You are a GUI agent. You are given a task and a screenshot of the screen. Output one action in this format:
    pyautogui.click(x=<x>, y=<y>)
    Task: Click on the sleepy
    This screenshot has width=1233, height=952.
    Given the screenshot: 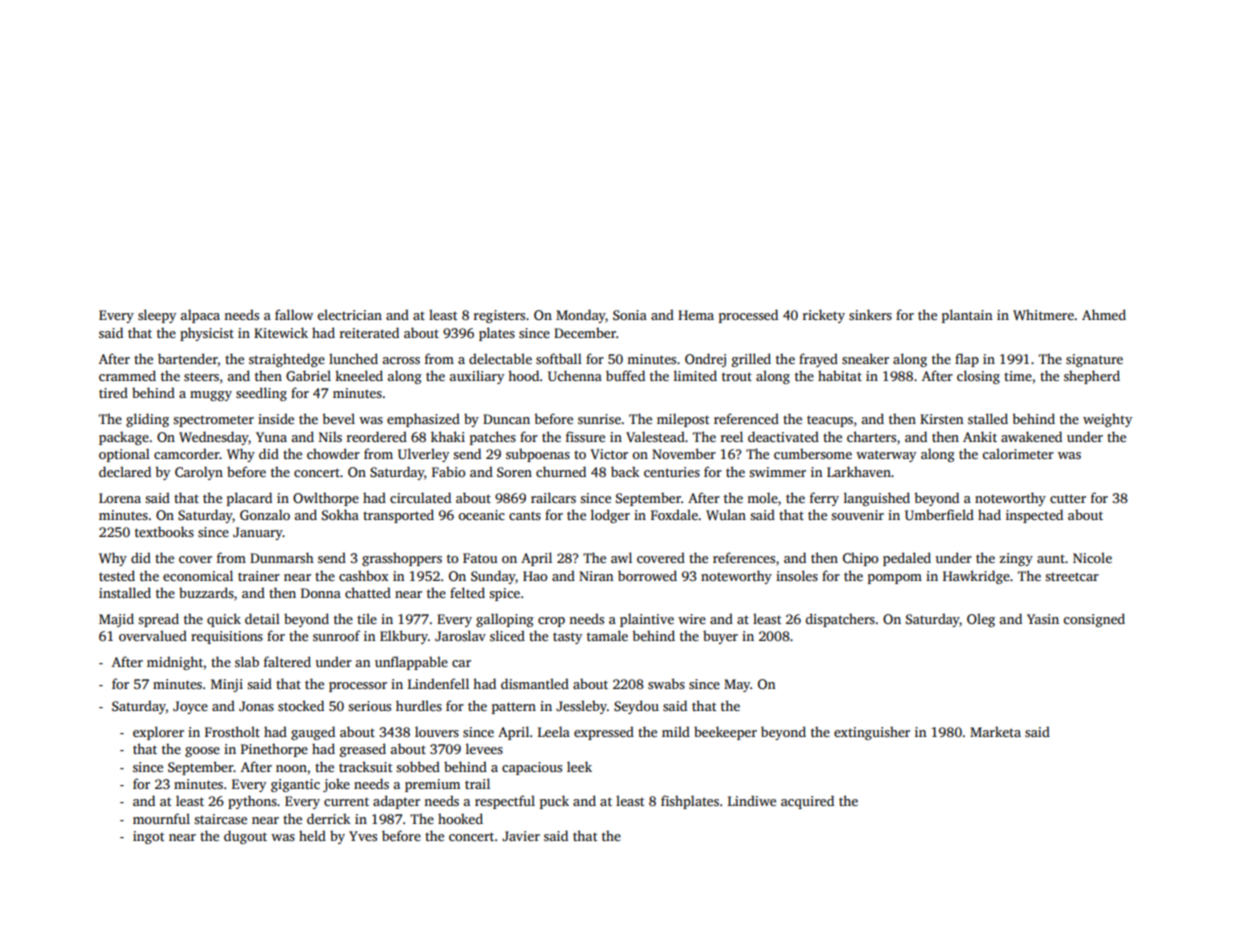 What is the action you would take?
    pyautogui.click(x=157, y=316)
